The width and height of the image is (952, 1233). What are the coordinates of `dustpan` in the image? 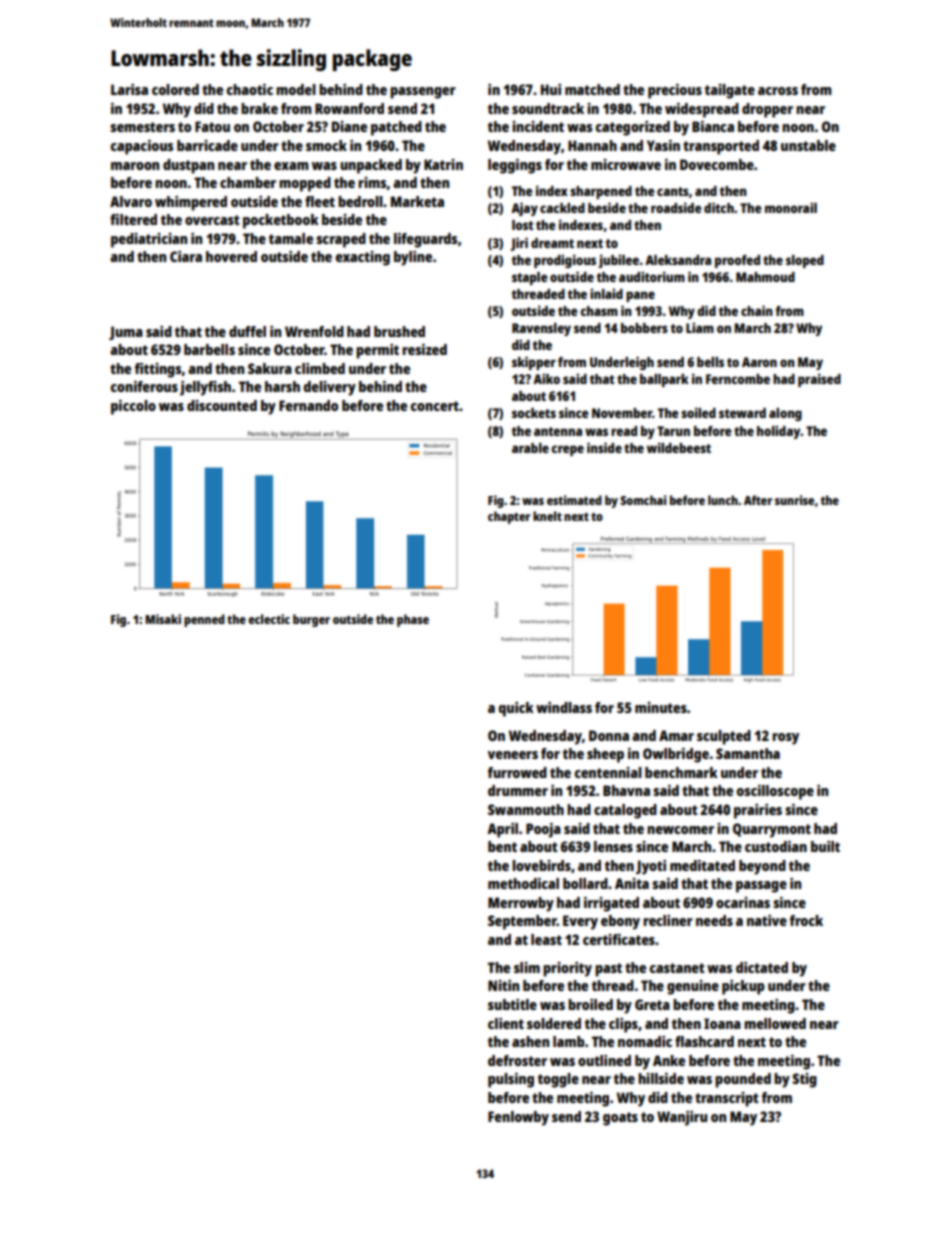 It's located at (188, 166).
